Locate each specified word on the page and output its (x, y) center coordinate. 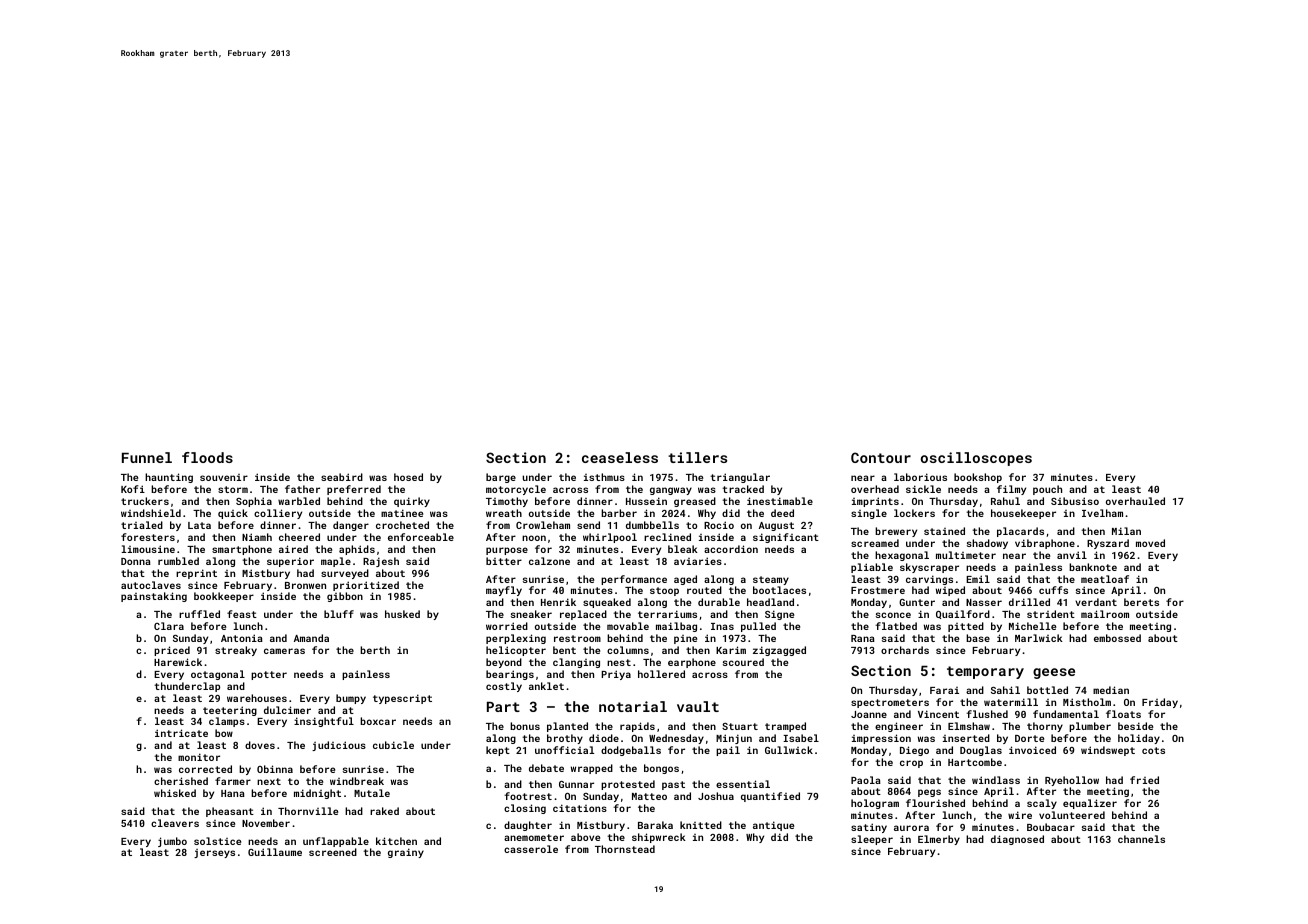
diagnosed (1017, 840)
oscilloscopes (976, 459)
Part (503, 707)
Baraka (655, 825)
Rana (863, 638)
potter (269, 675)
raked (384, 811)
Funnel (147, 457)
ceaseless (620, 457)
